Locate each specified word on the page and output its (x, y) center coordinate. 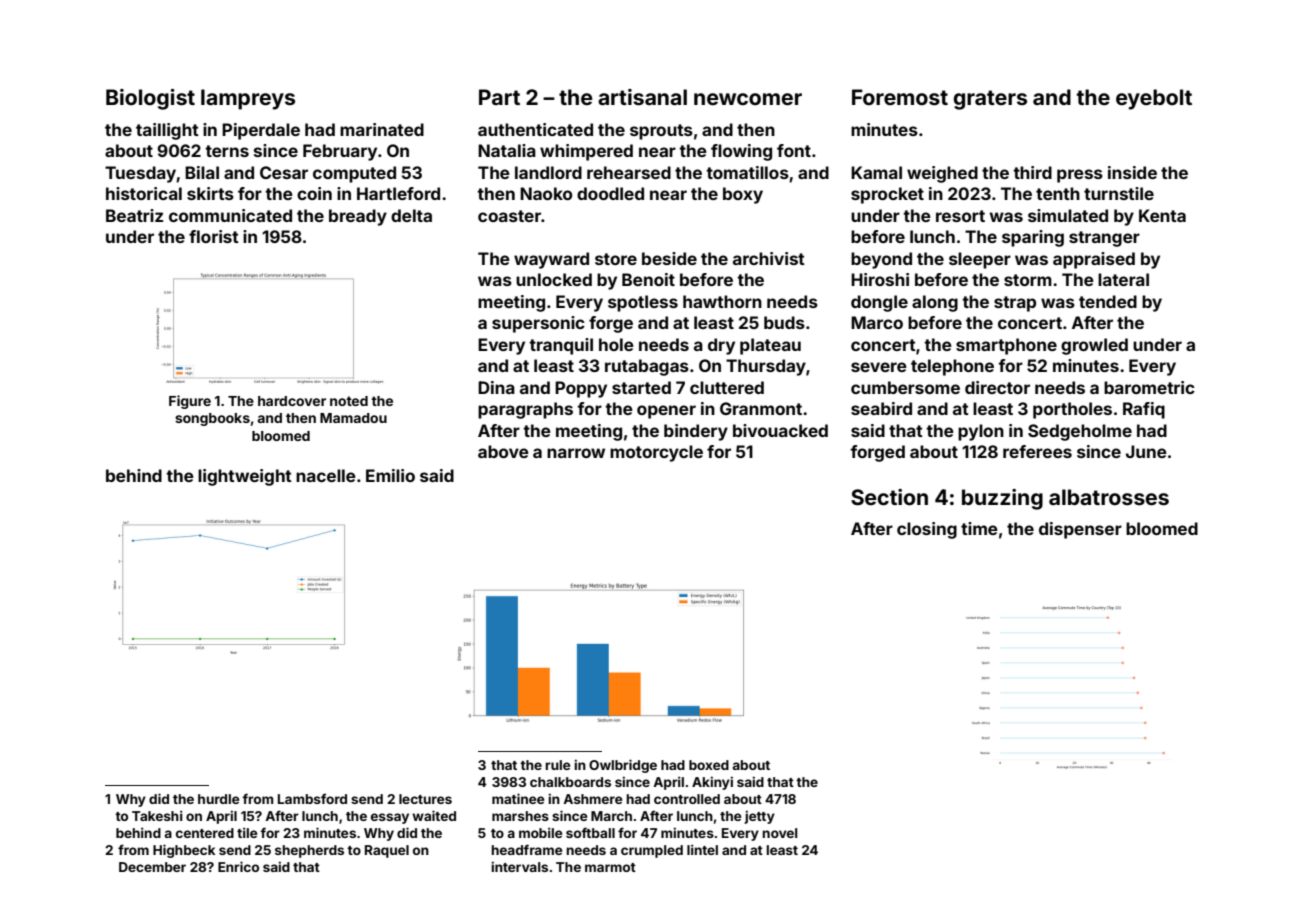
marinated (382, 129)
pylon (981, 432)
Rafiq (1144, 410)
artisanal (642, 97)
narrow (576, 453)
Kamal (876, 172)
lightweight (245, 477)
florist (214, 236)
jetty (759, 817)
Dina (496, 387)
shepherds (309, 851)
